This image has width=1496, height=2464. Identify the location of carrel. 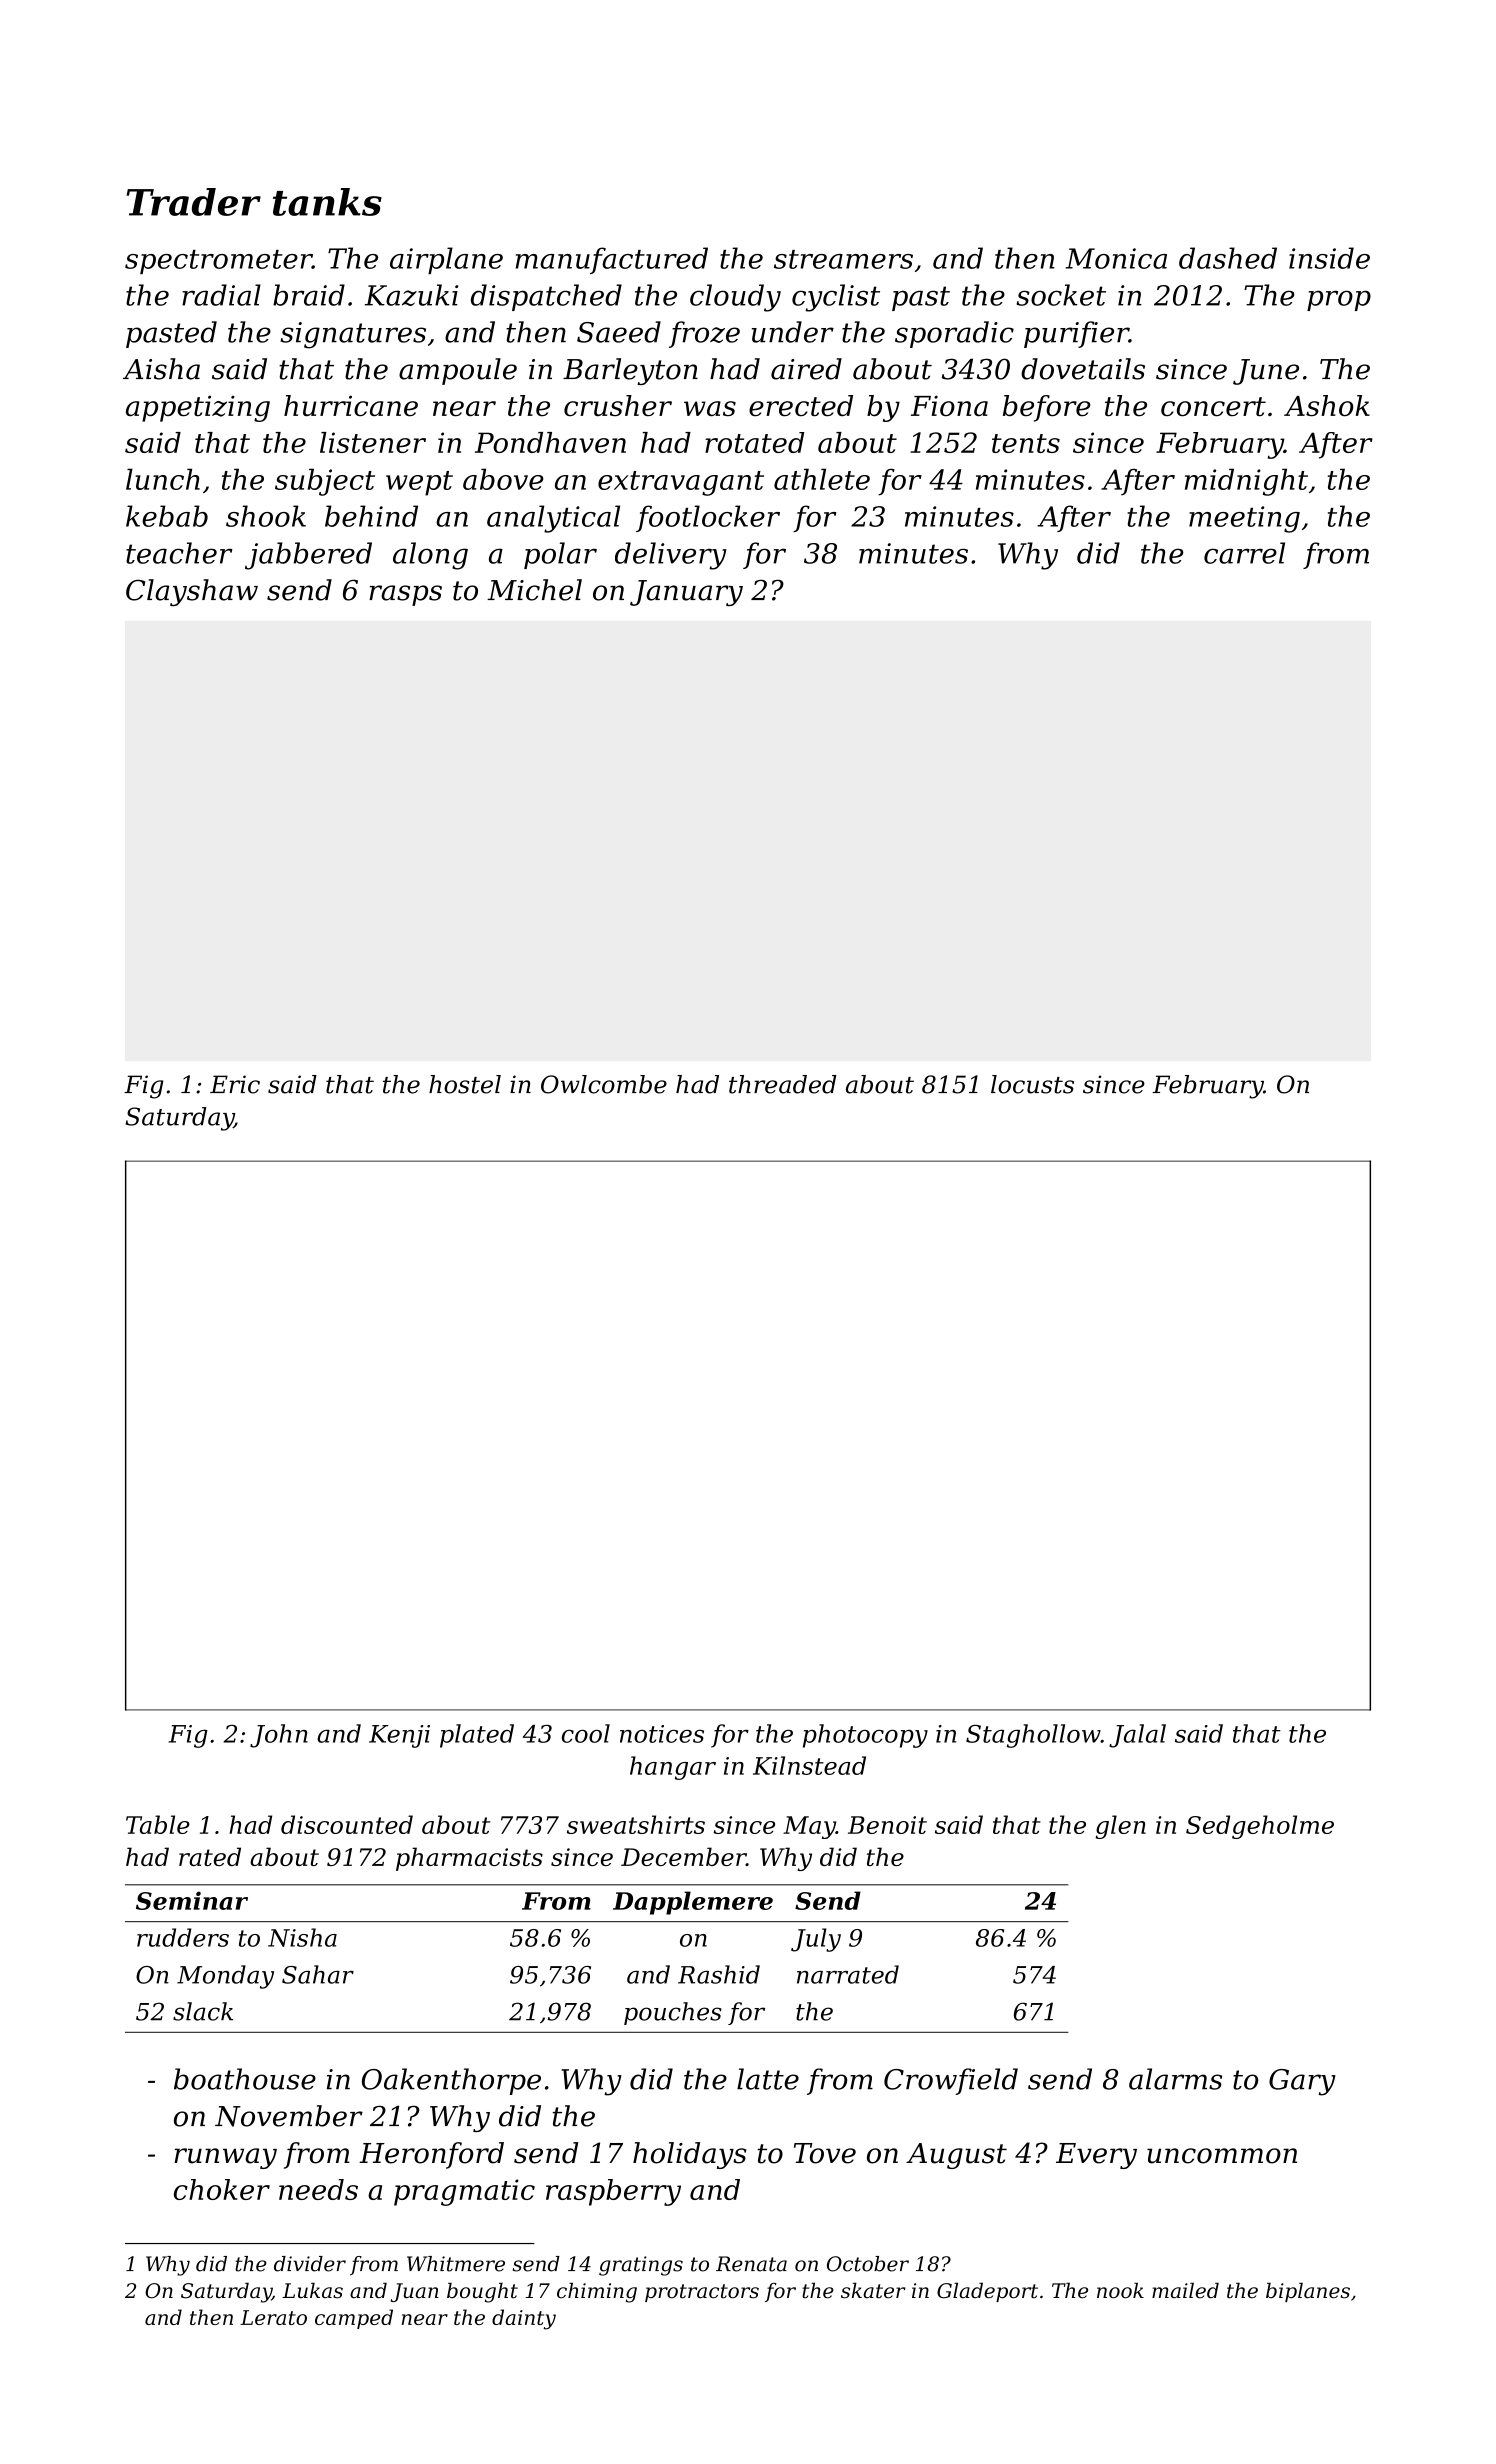
(1244, 553).
